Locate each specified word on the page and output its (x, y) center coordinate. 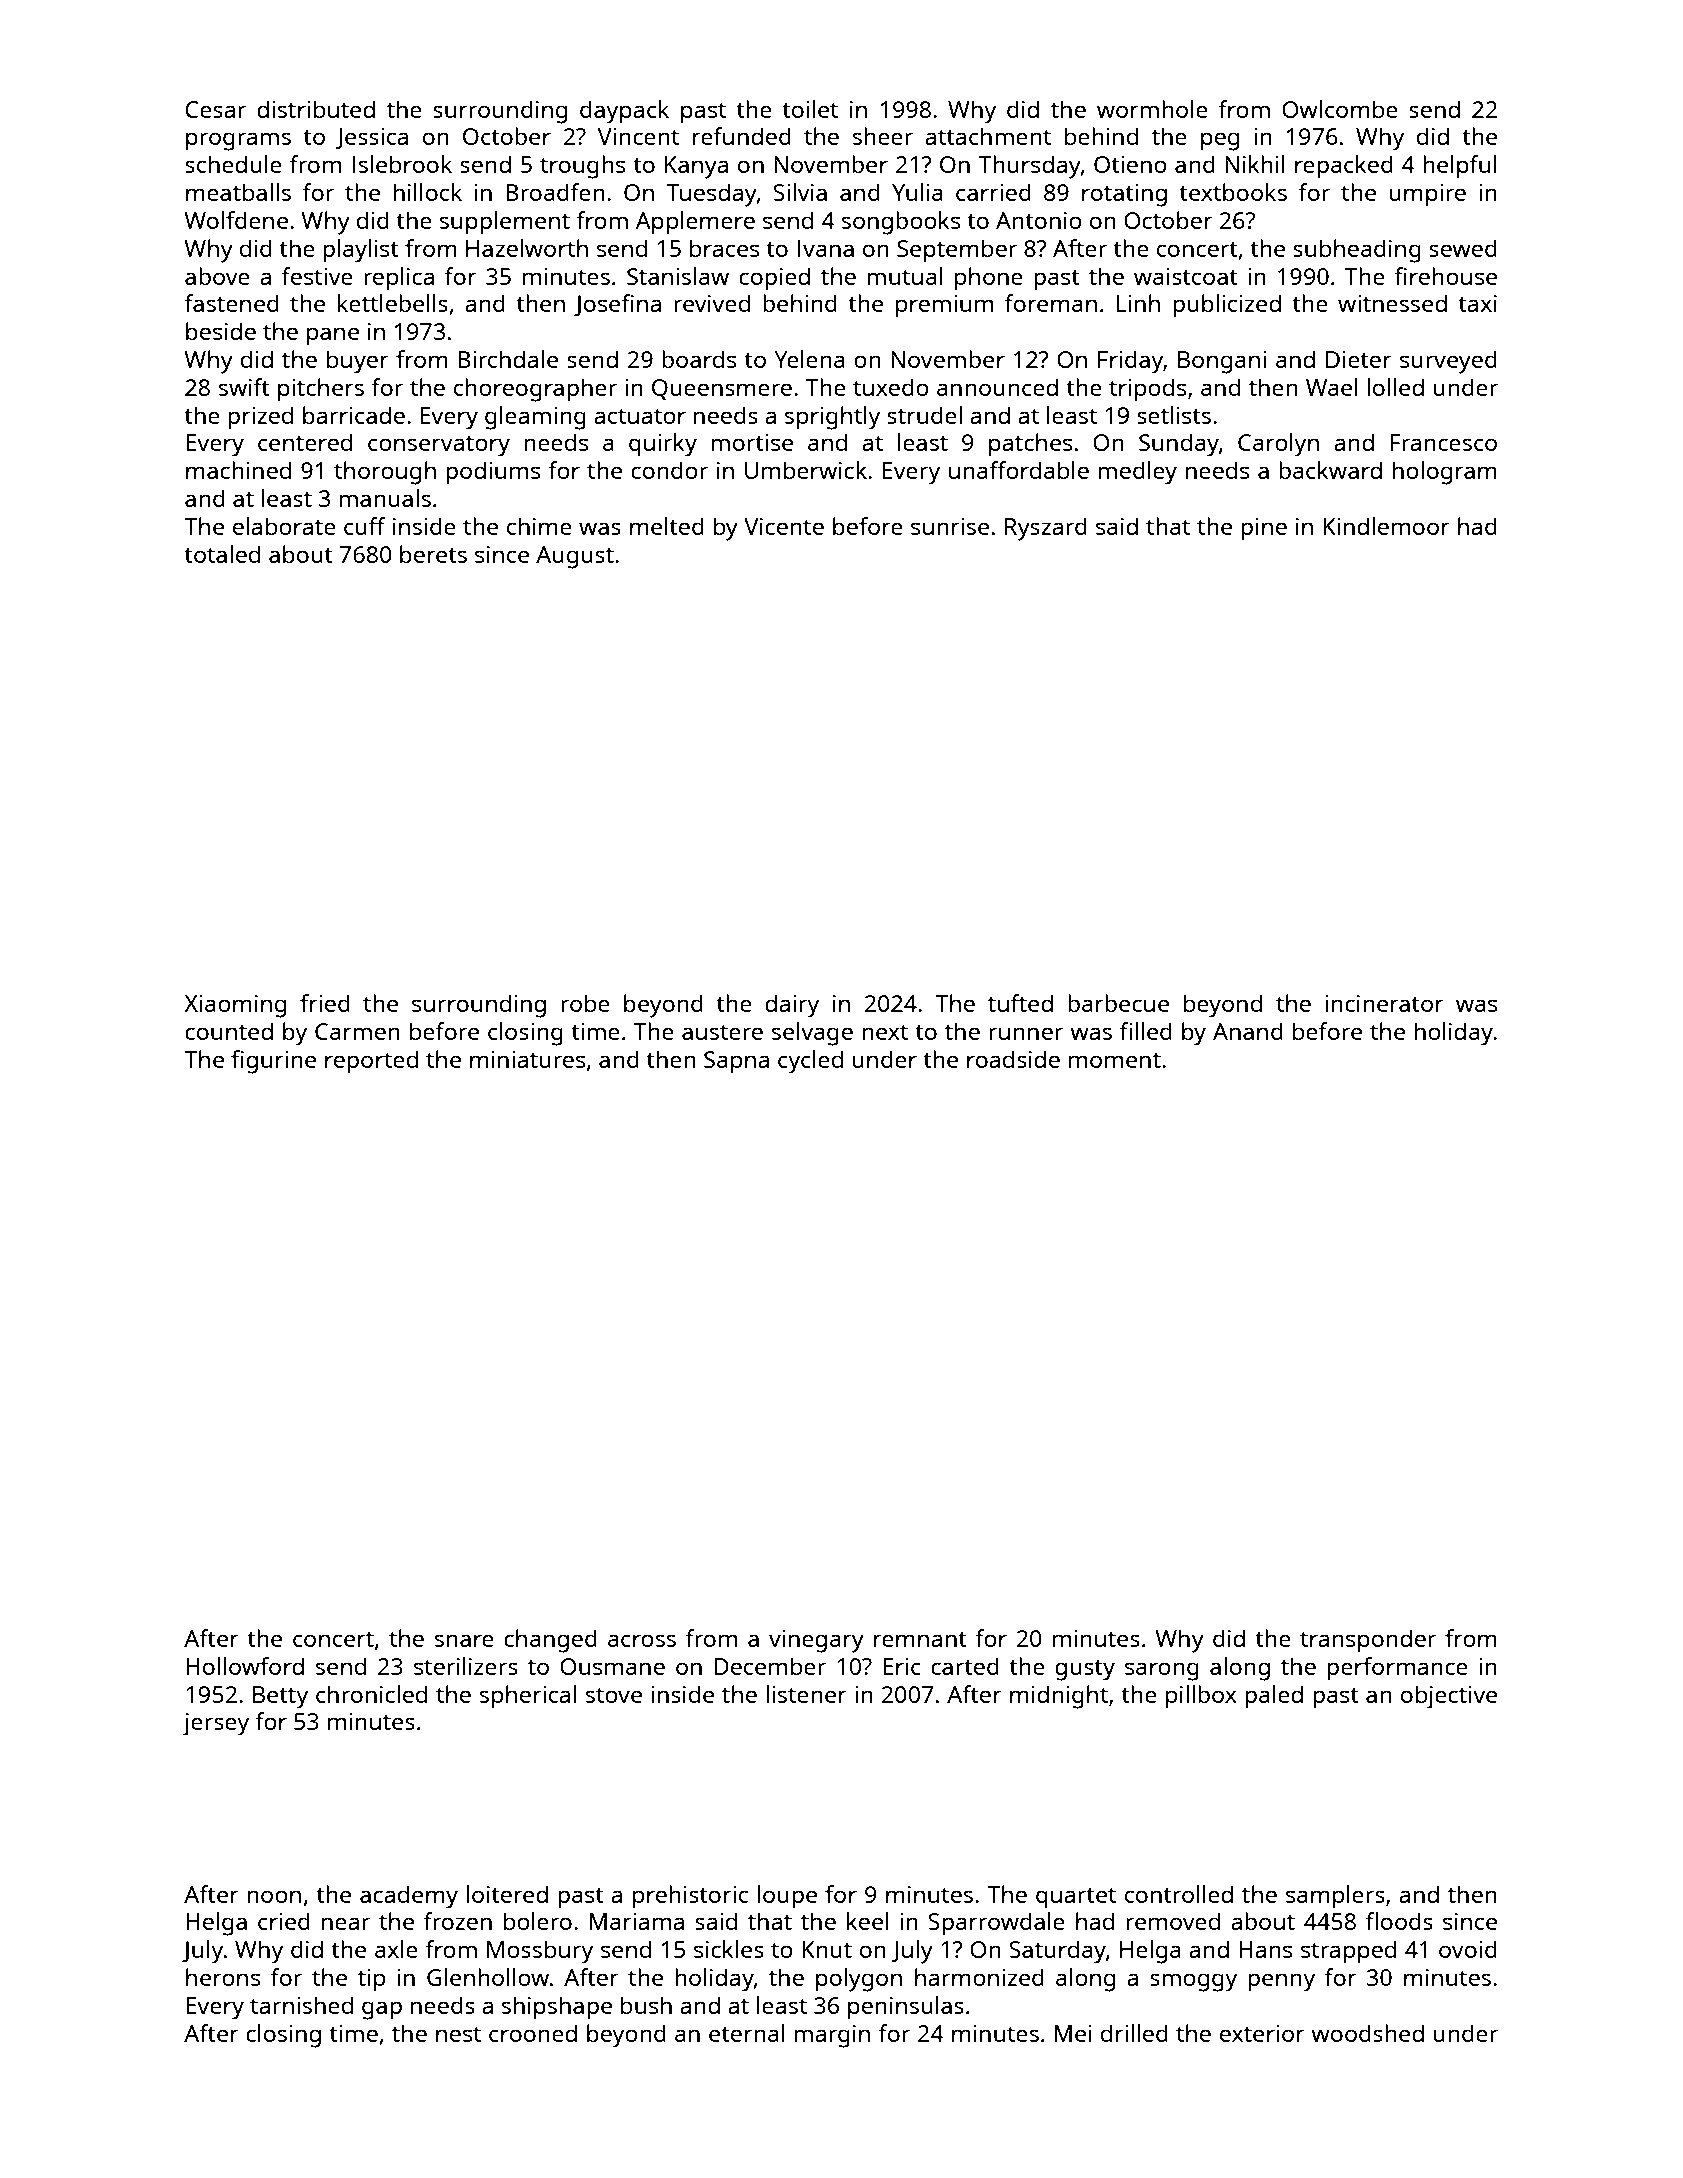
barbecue (1118, 1003)
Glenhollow (488, 1977)
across (642, 1640)
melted (667, 526)
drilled (1134, 2033)
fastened (231, 303)
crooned (533, 2033)
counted (229, 1031)
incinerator (1384, 1003)
